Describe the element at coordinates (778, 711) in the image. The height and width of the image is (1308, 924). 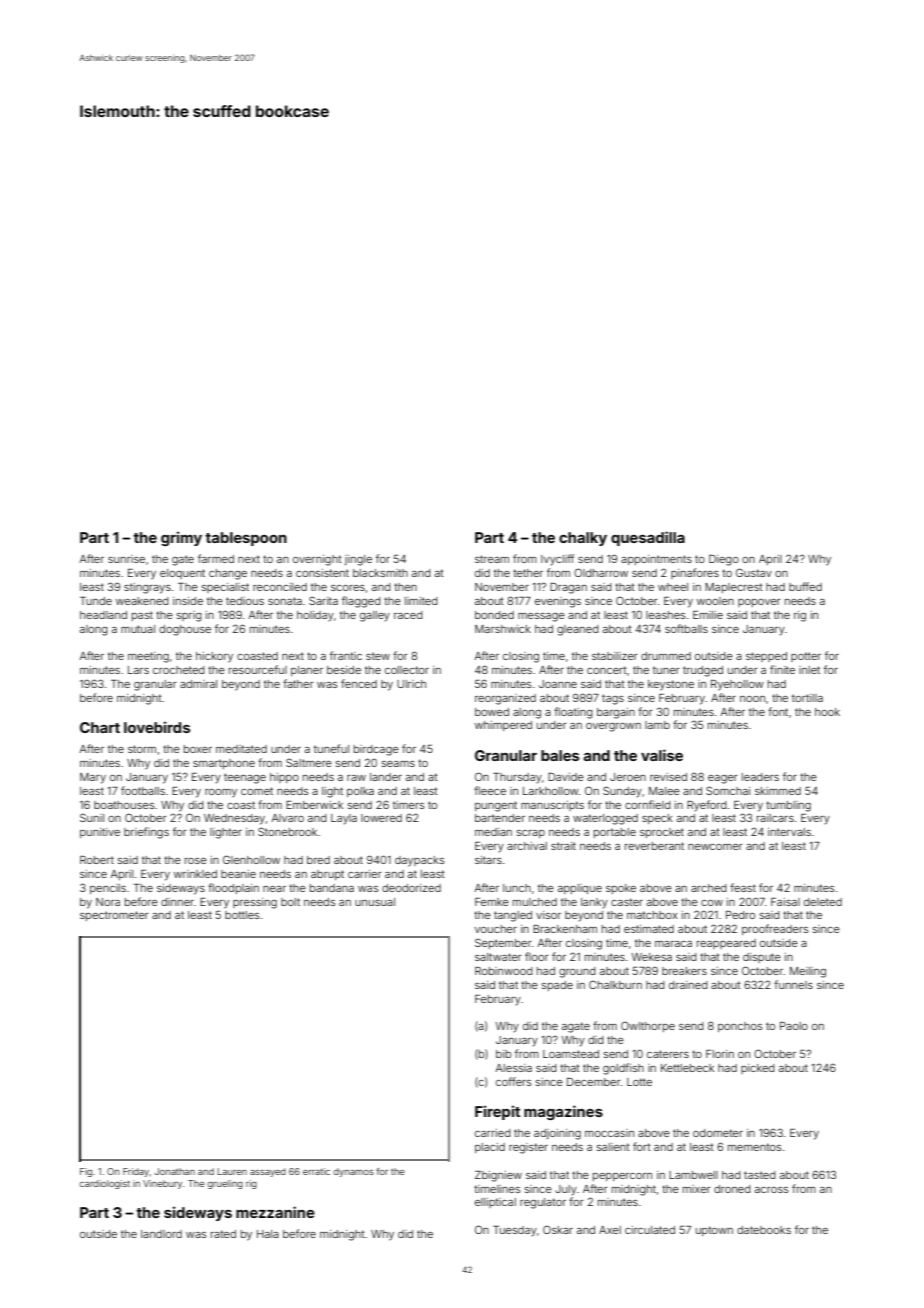
I see `font` at that location.
